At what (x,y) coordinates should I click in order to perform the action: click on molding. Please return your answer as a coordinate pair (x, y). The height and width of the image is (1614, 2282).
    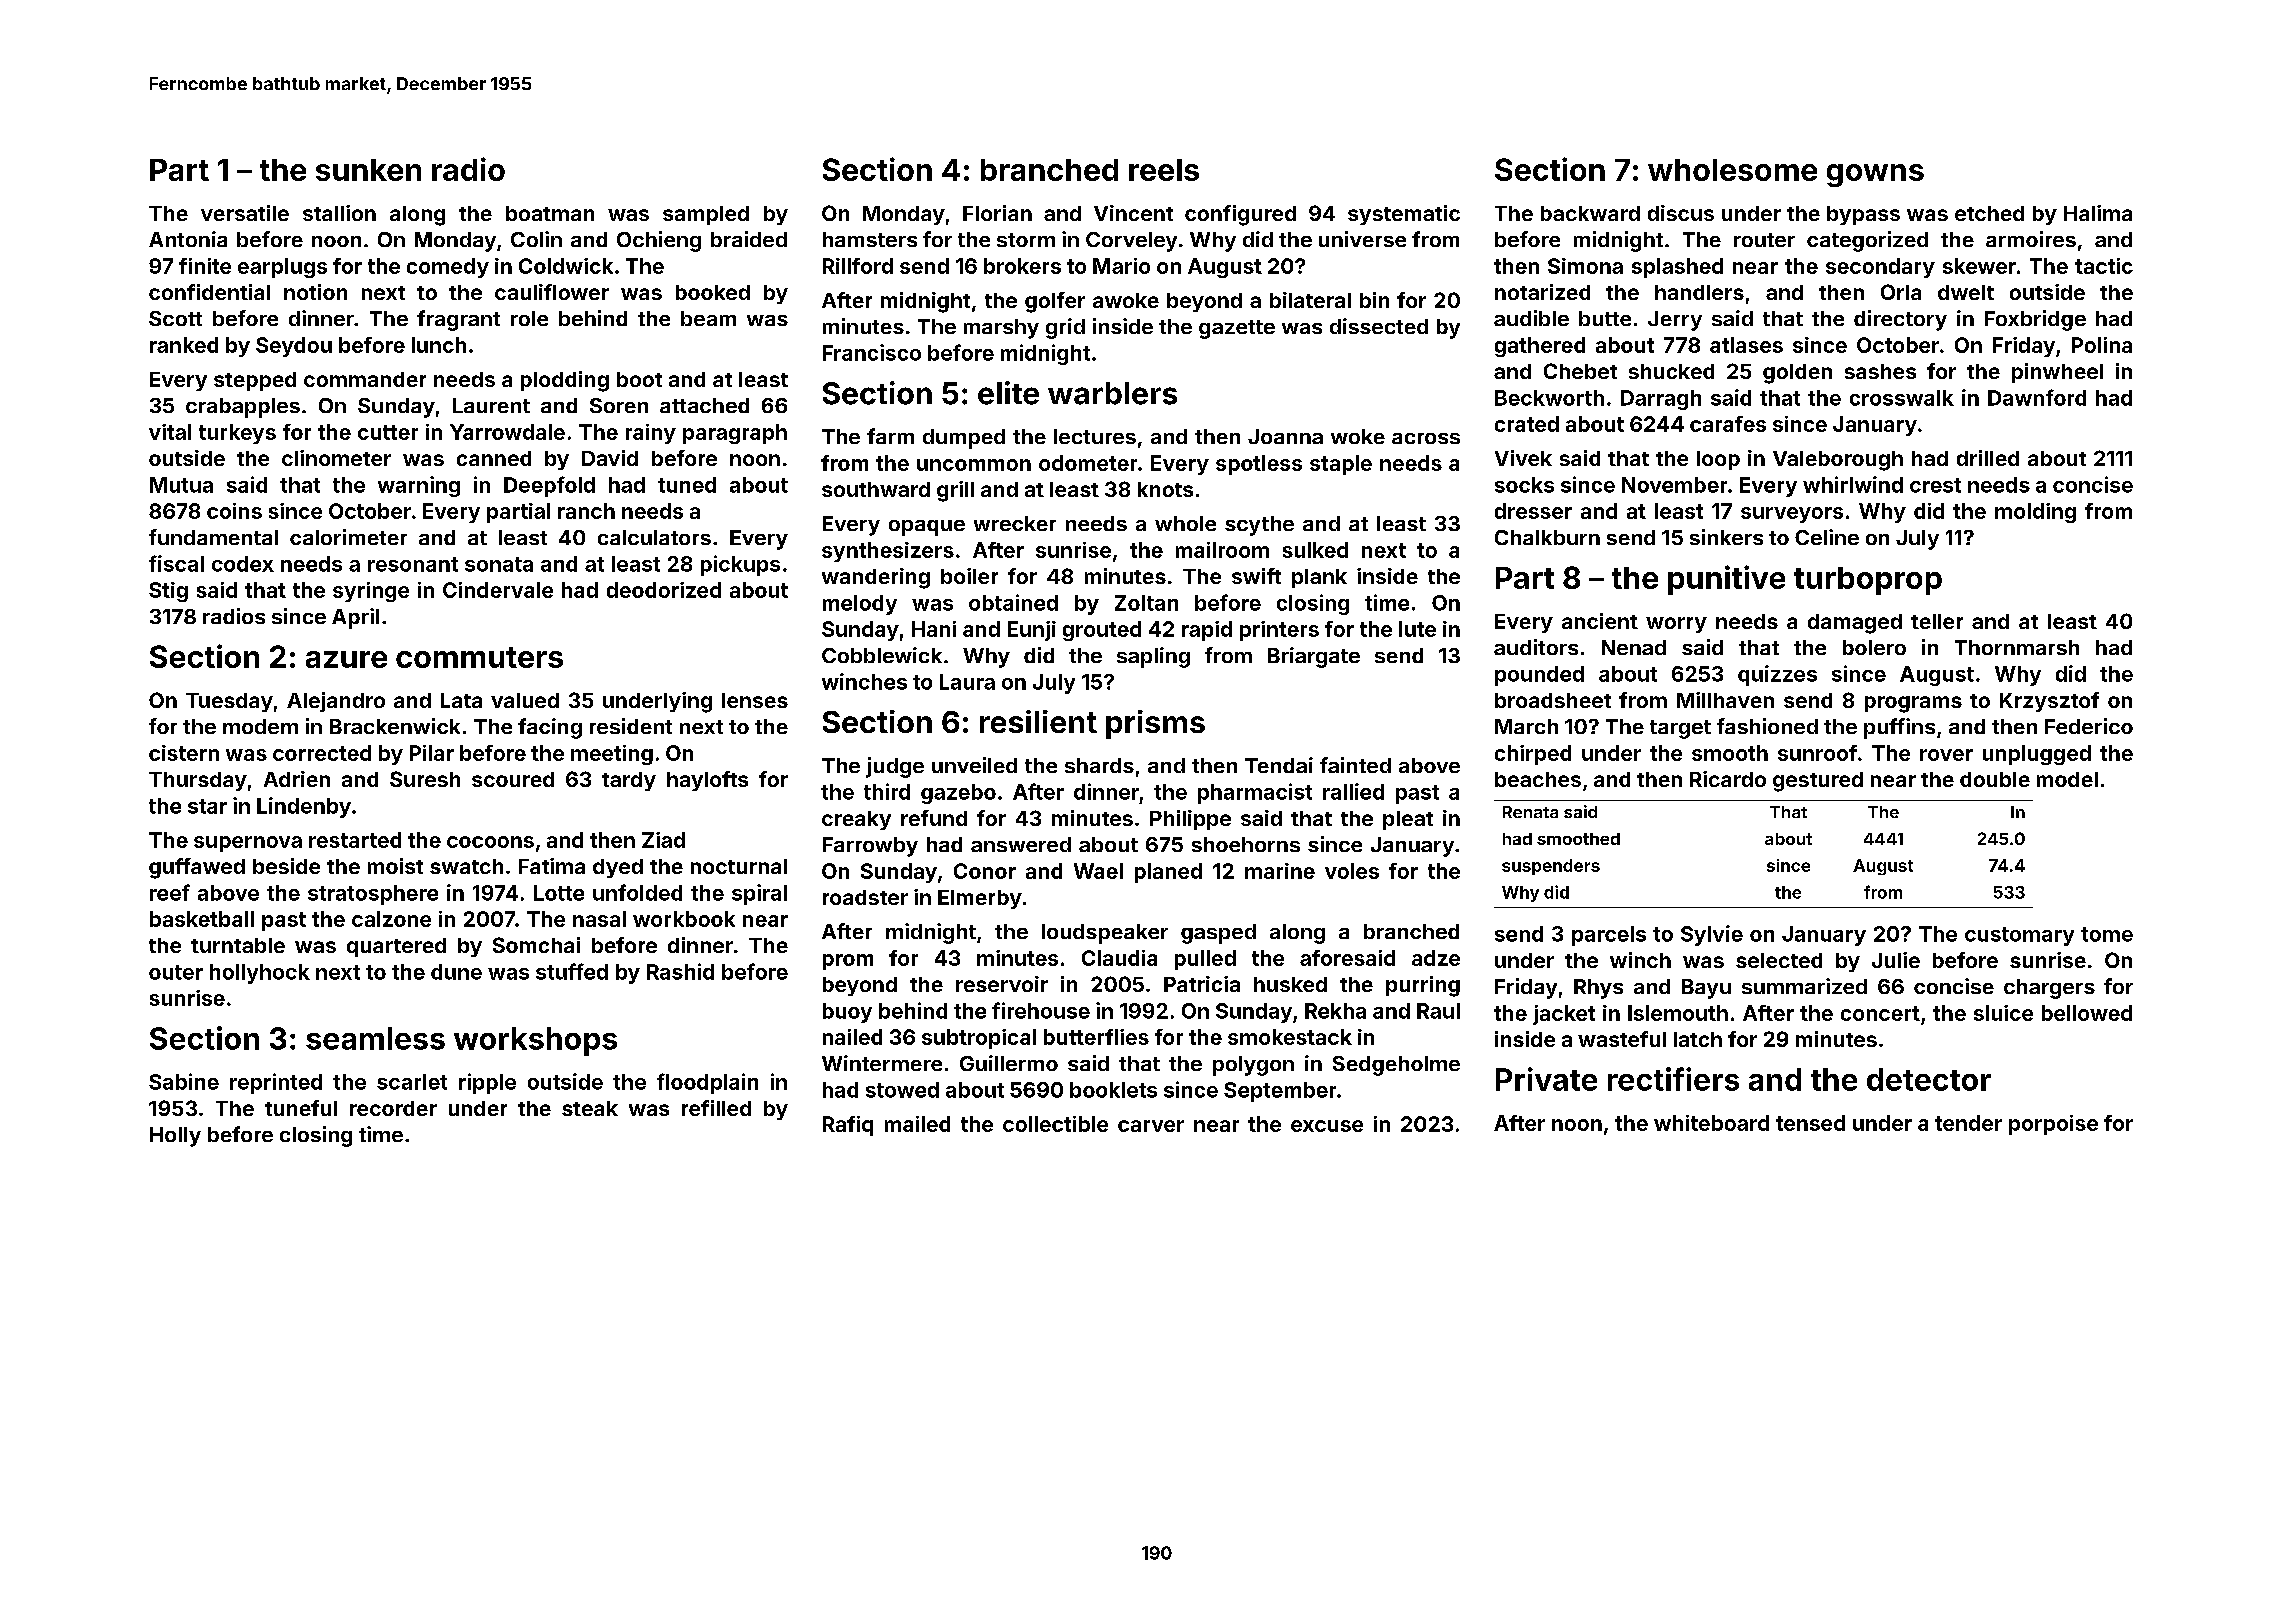
    Looking at the image, I should click on (2035, 513).
